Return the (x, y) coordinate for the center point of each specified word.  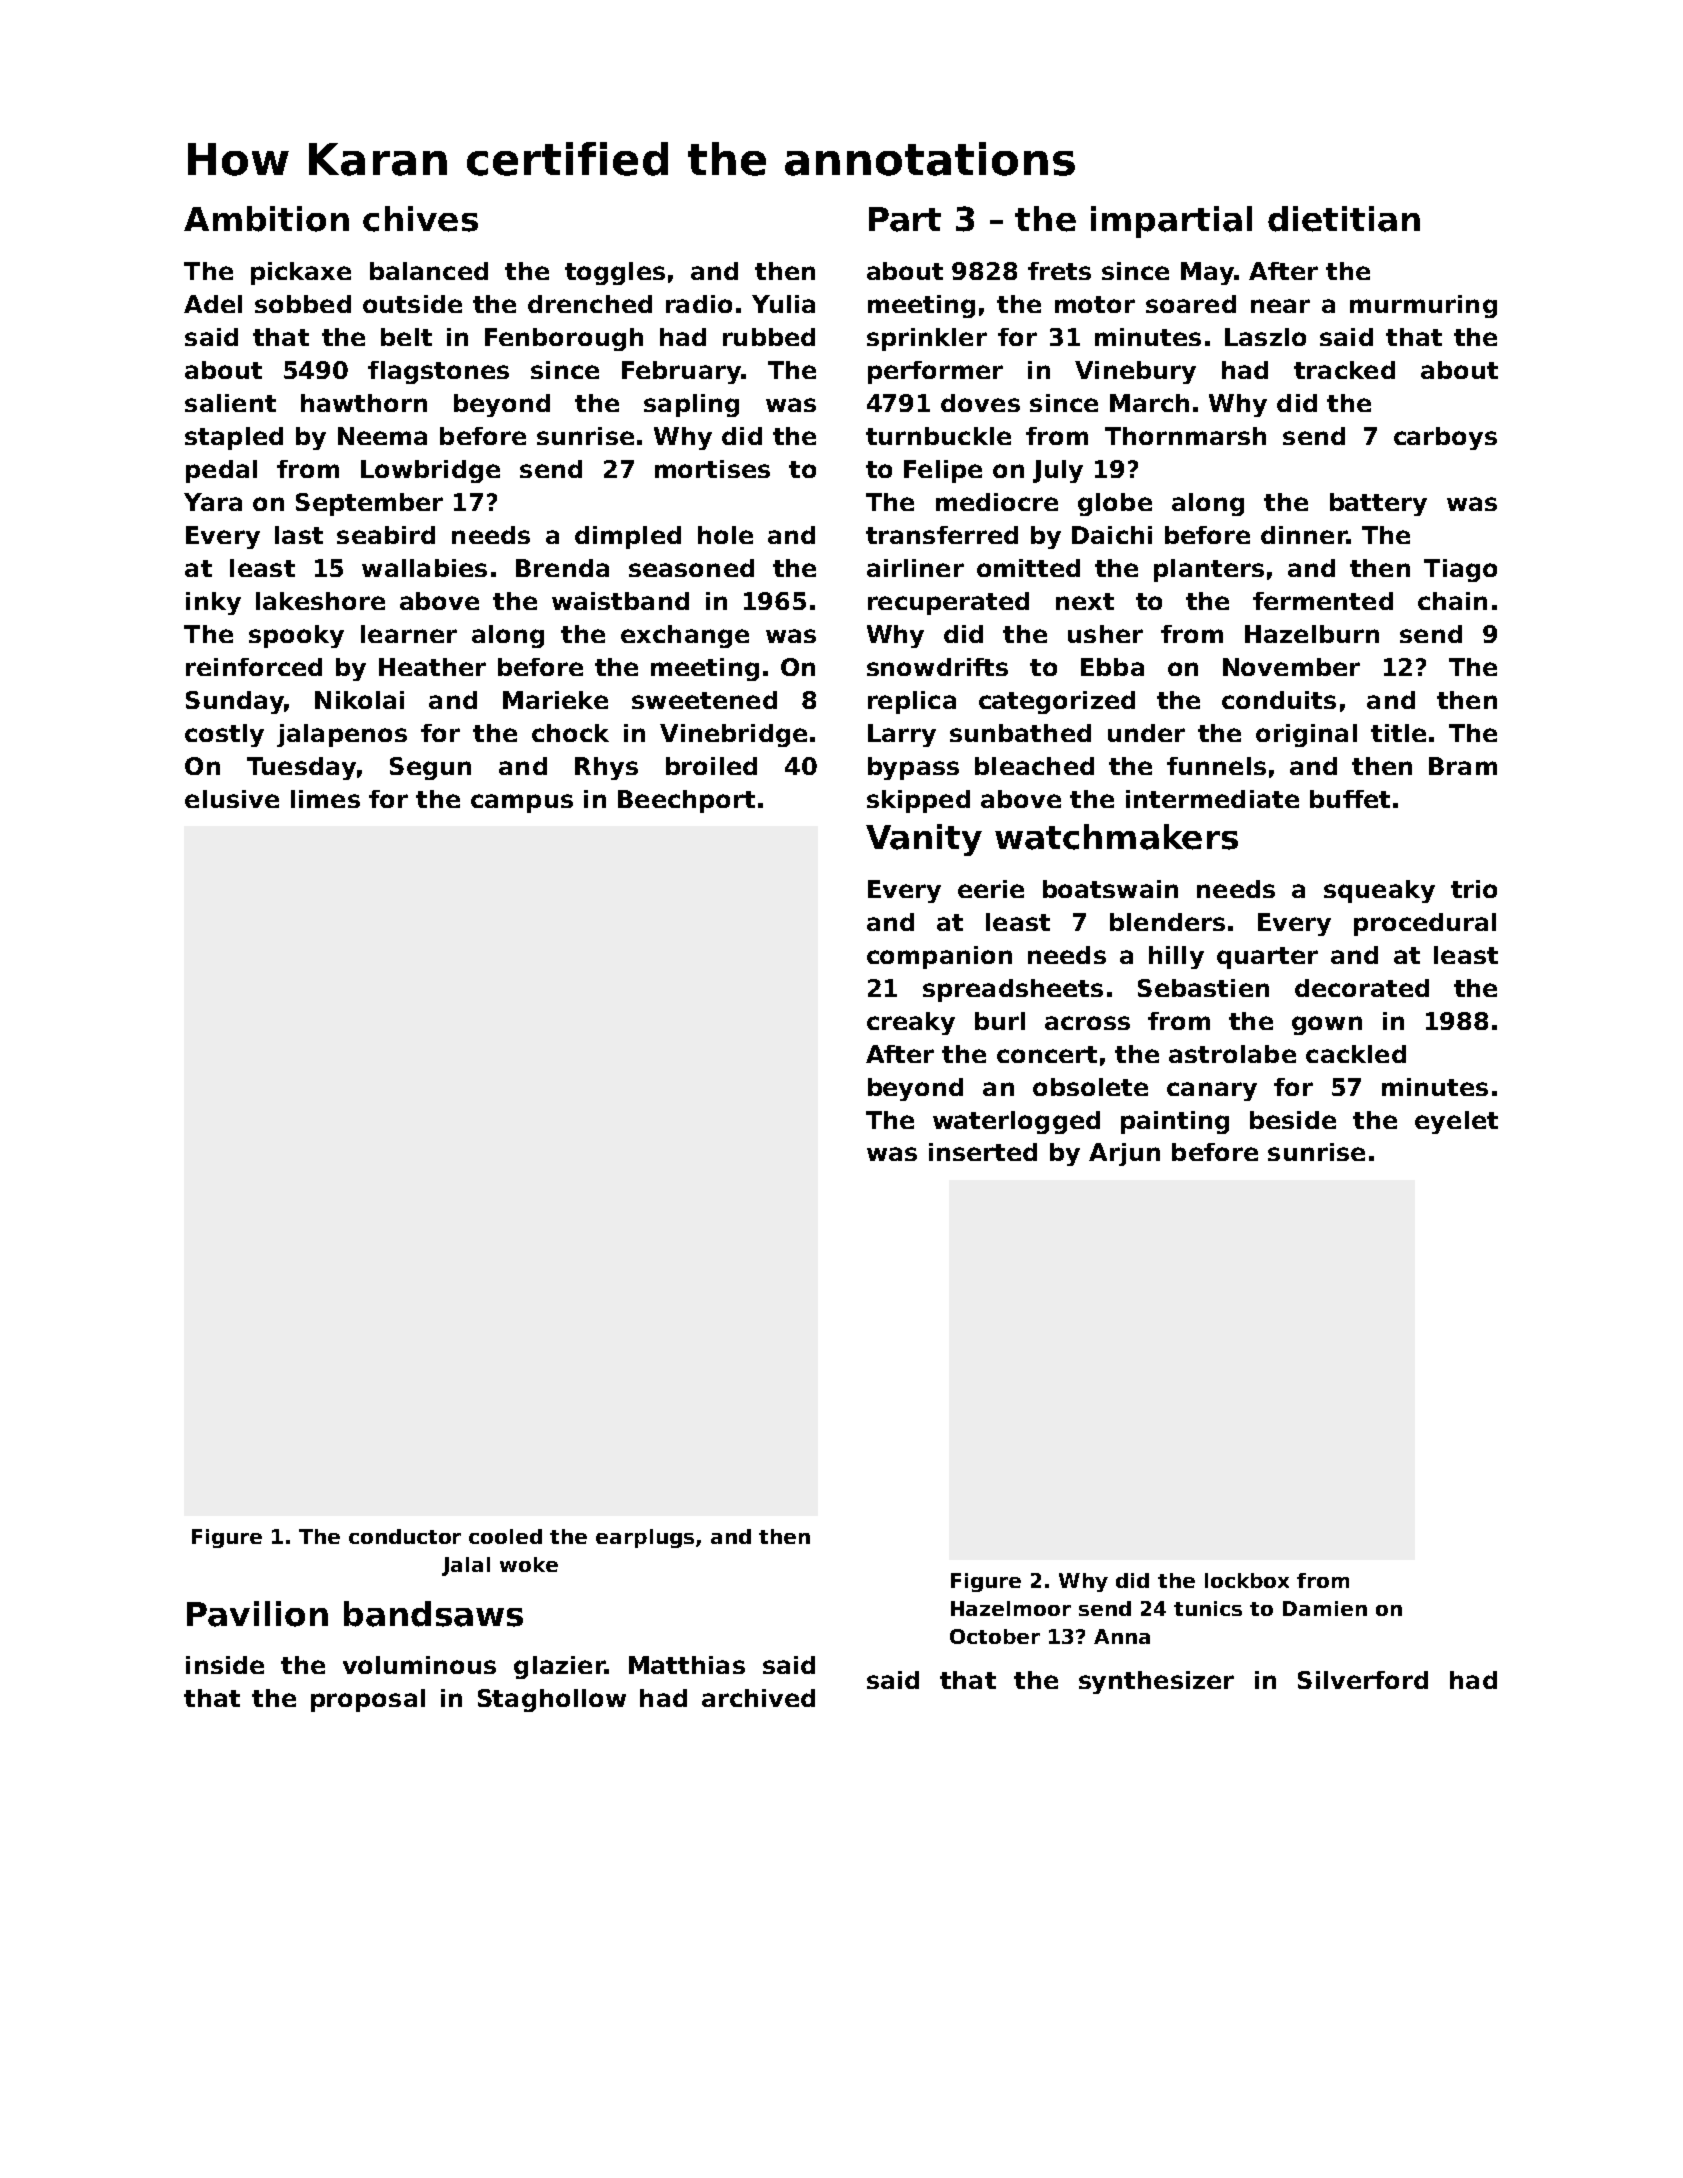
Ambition (266, 219)
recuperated (948, 603)
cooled (505, 1536)
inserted (983, 1152)
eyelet (1456, 1122)
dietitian (1344, 219)
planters (1209, 570)
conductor (405, 1536)
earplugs (645, 1538)
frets (1059, 271)
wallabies (424, 568)
